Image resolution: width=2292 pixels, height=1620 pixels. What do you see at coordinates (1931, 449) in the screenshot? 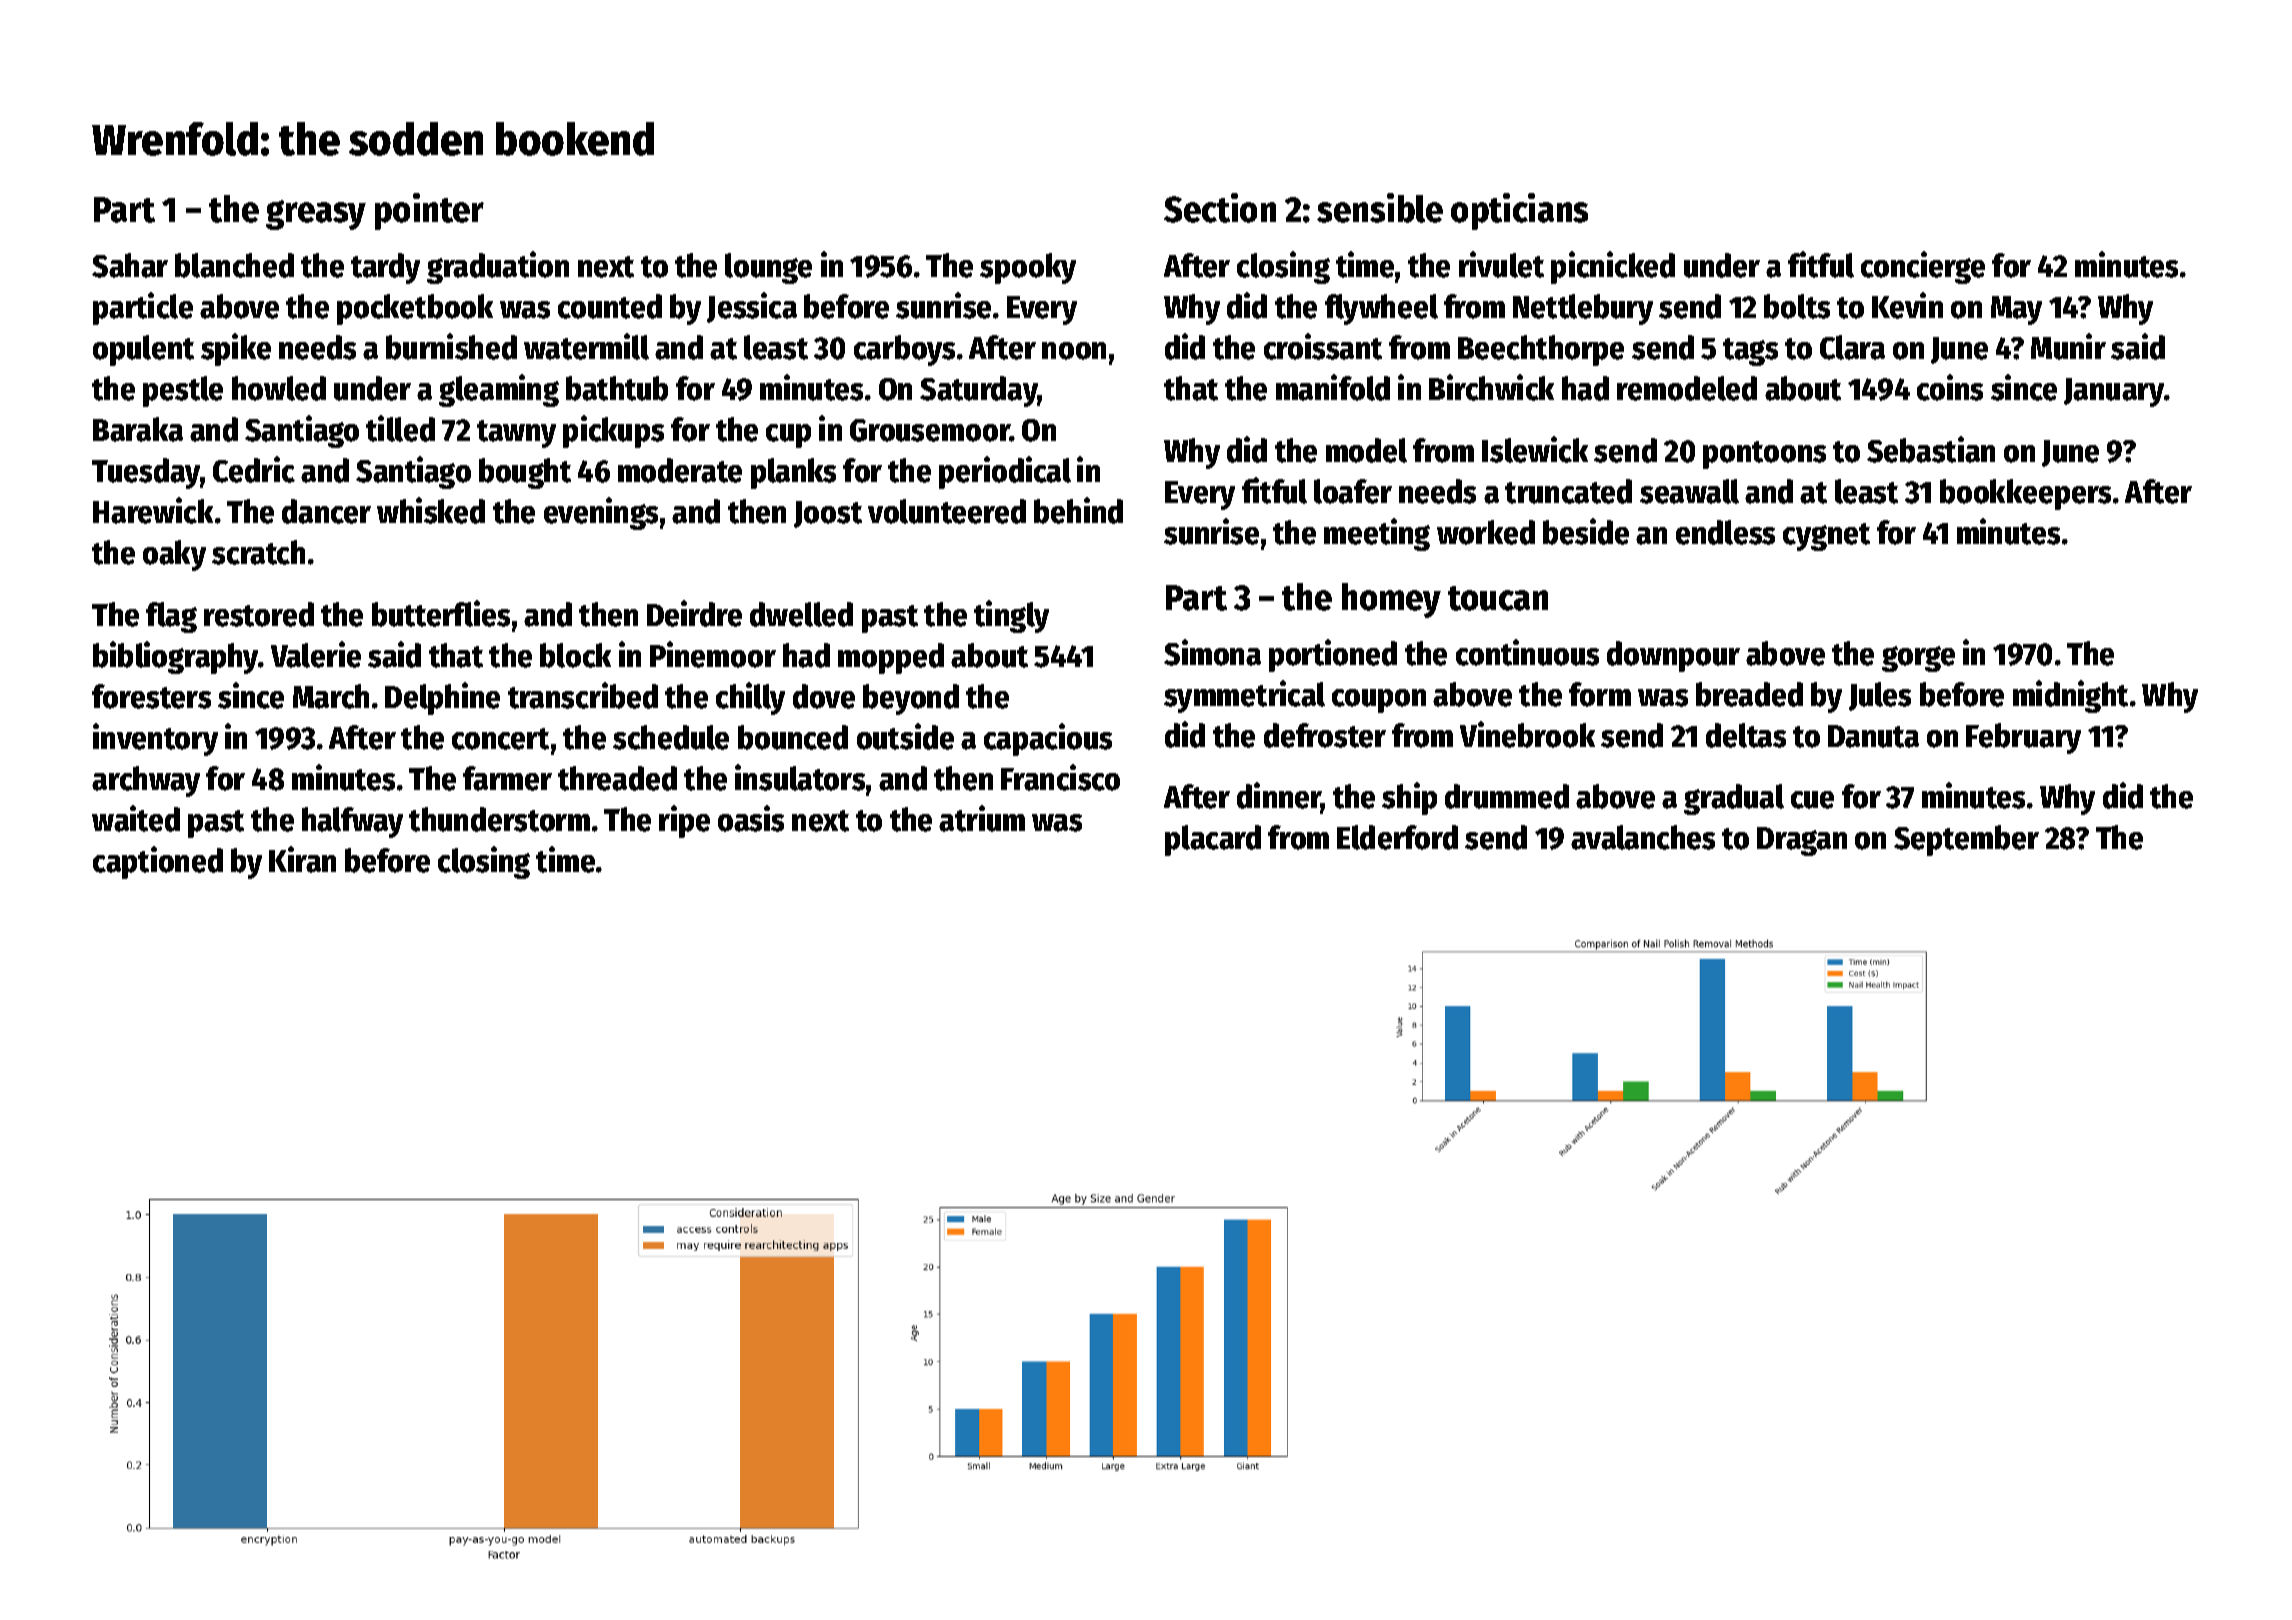
I see `Sebastian` at bounding box center [1931, 449].
